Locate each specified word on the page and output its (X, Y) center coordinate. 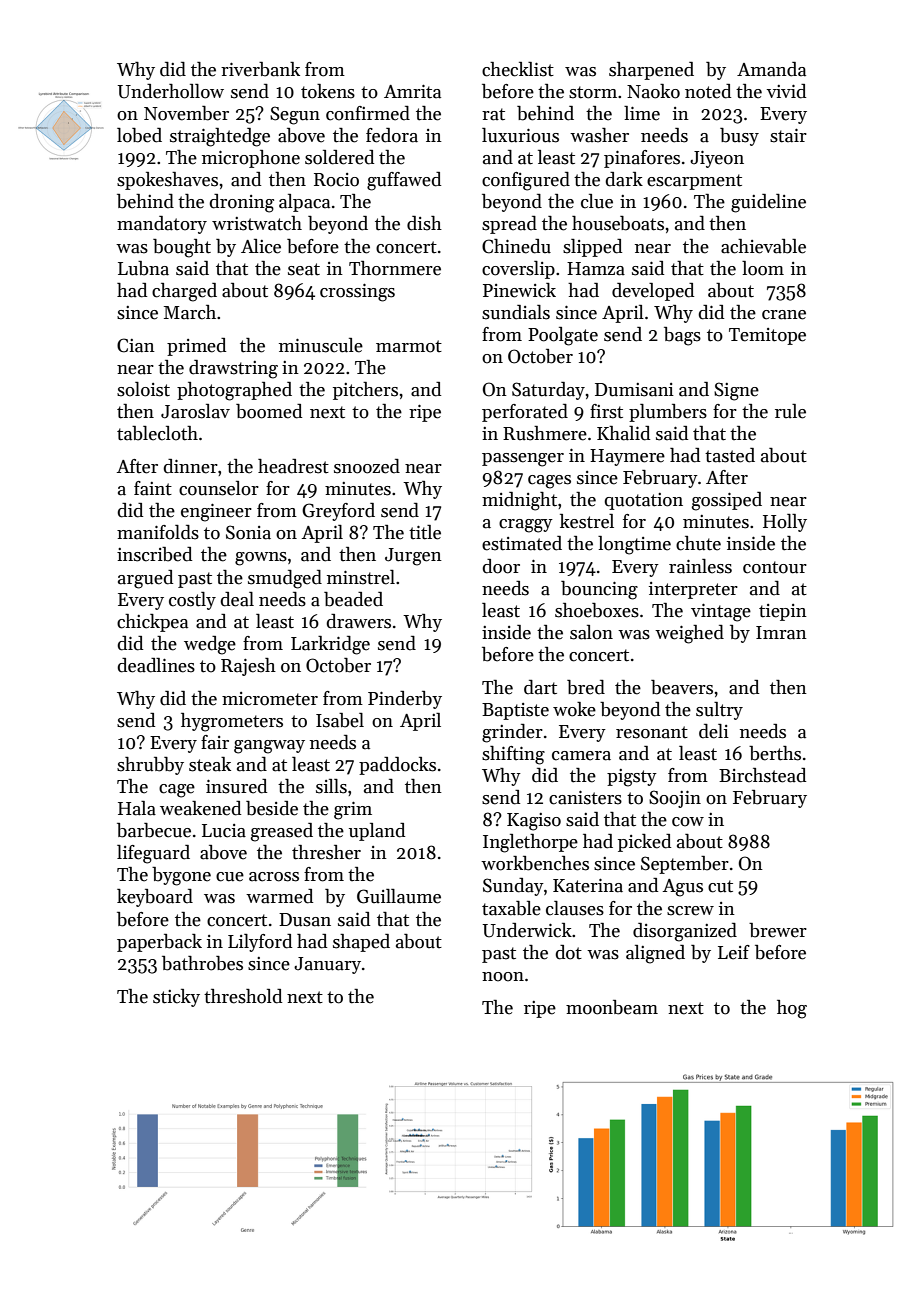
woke (574, 709)
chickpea (152, 623)
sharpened (651, 71)
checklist (518, 69)
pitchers (365, 391)
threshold (243, 996)
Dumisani (634, 390)
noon (503, 977)
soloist (143, 389)
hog (792, 1009)
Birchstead (762, 775)
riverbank (260, 69)
